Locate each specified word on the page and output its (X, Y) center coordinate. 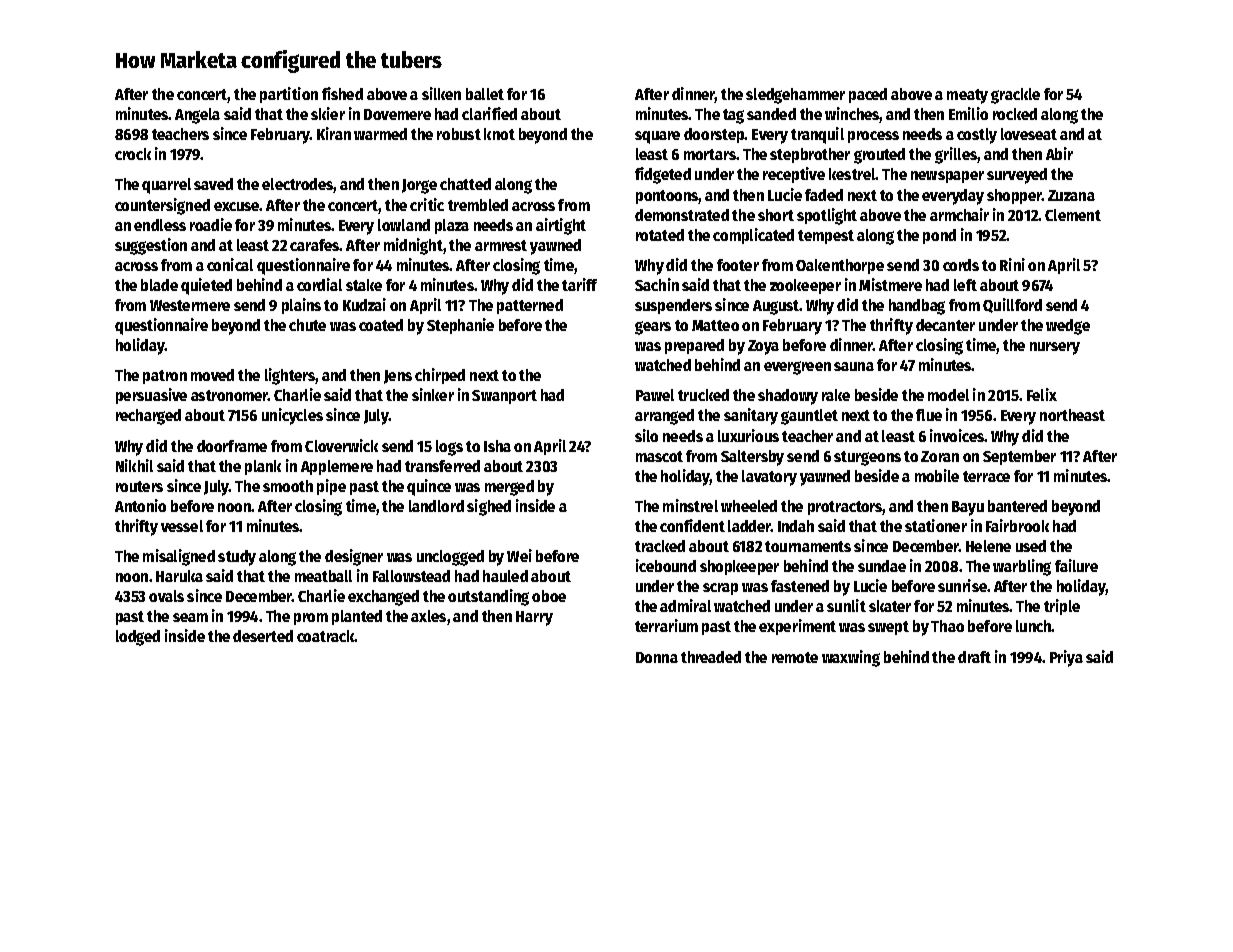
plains (301, 306)
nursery (1055, 348)
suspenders (673, 306)
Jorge (419, 186)
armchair (959, 214)
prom (311, 619)
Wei (519, 555)
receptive (794, 175)
